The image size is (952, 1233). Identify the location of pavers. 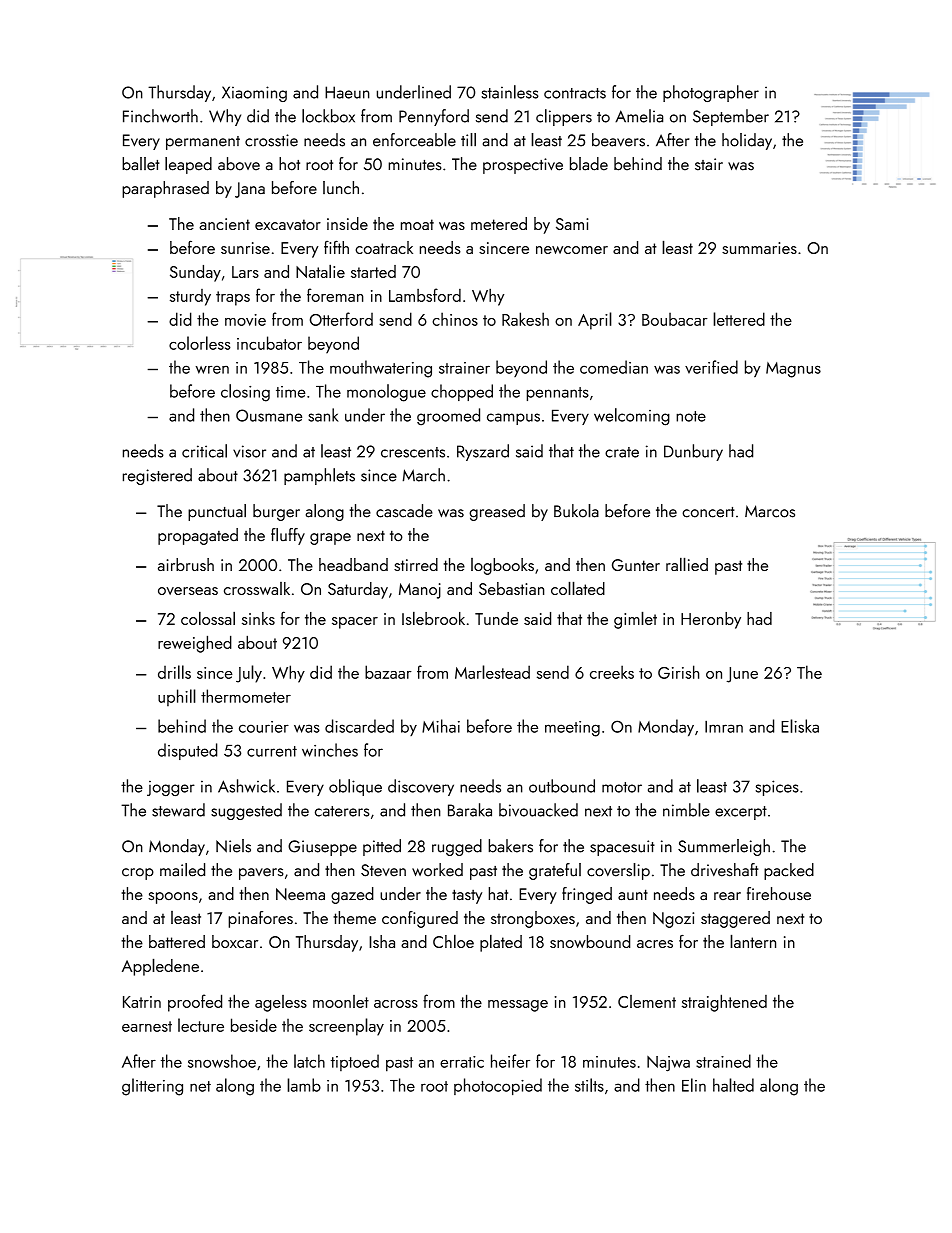
(261, 874).
